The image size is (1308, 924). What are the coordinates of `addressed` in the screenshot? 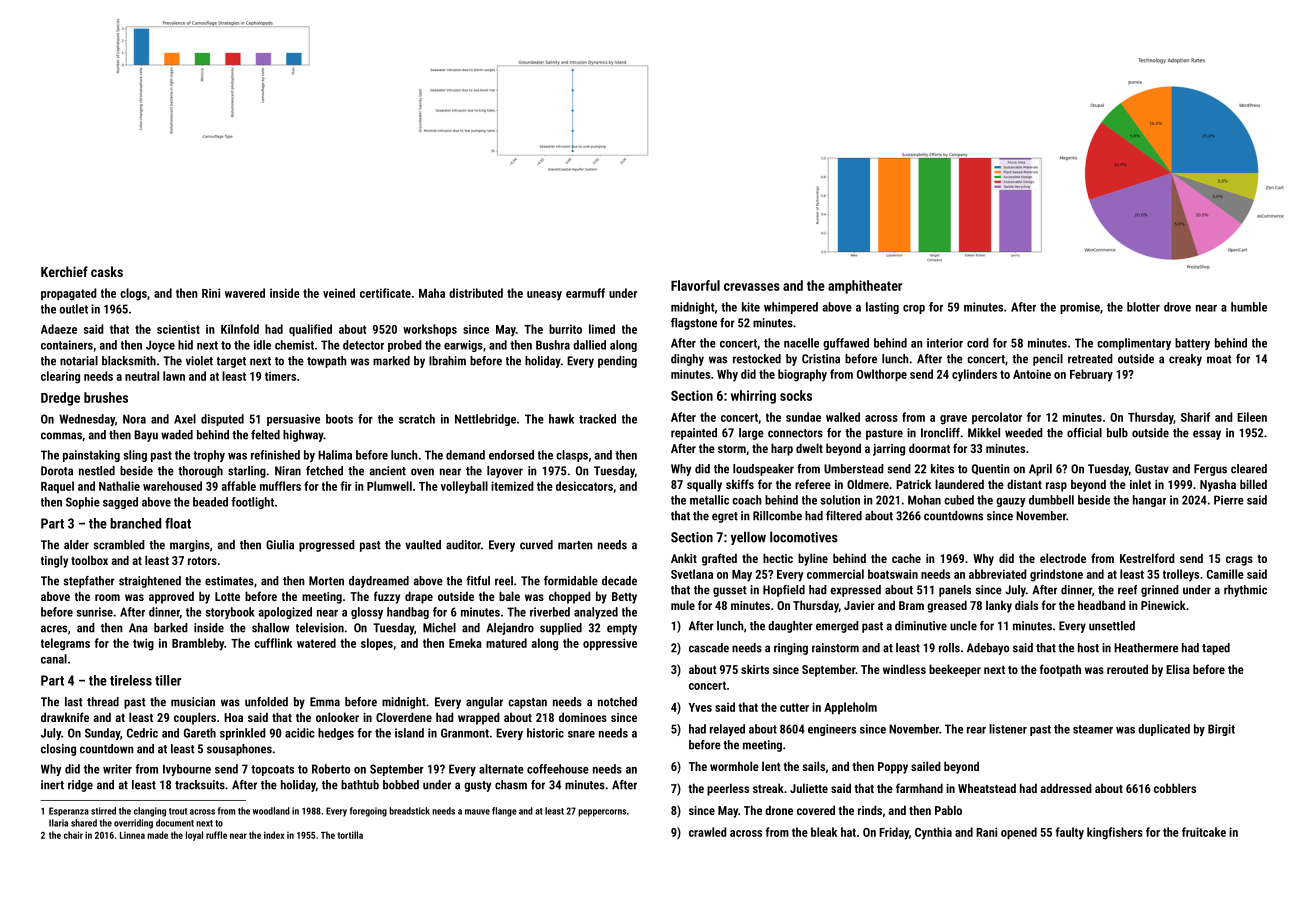 It's located at (1066, 788).
